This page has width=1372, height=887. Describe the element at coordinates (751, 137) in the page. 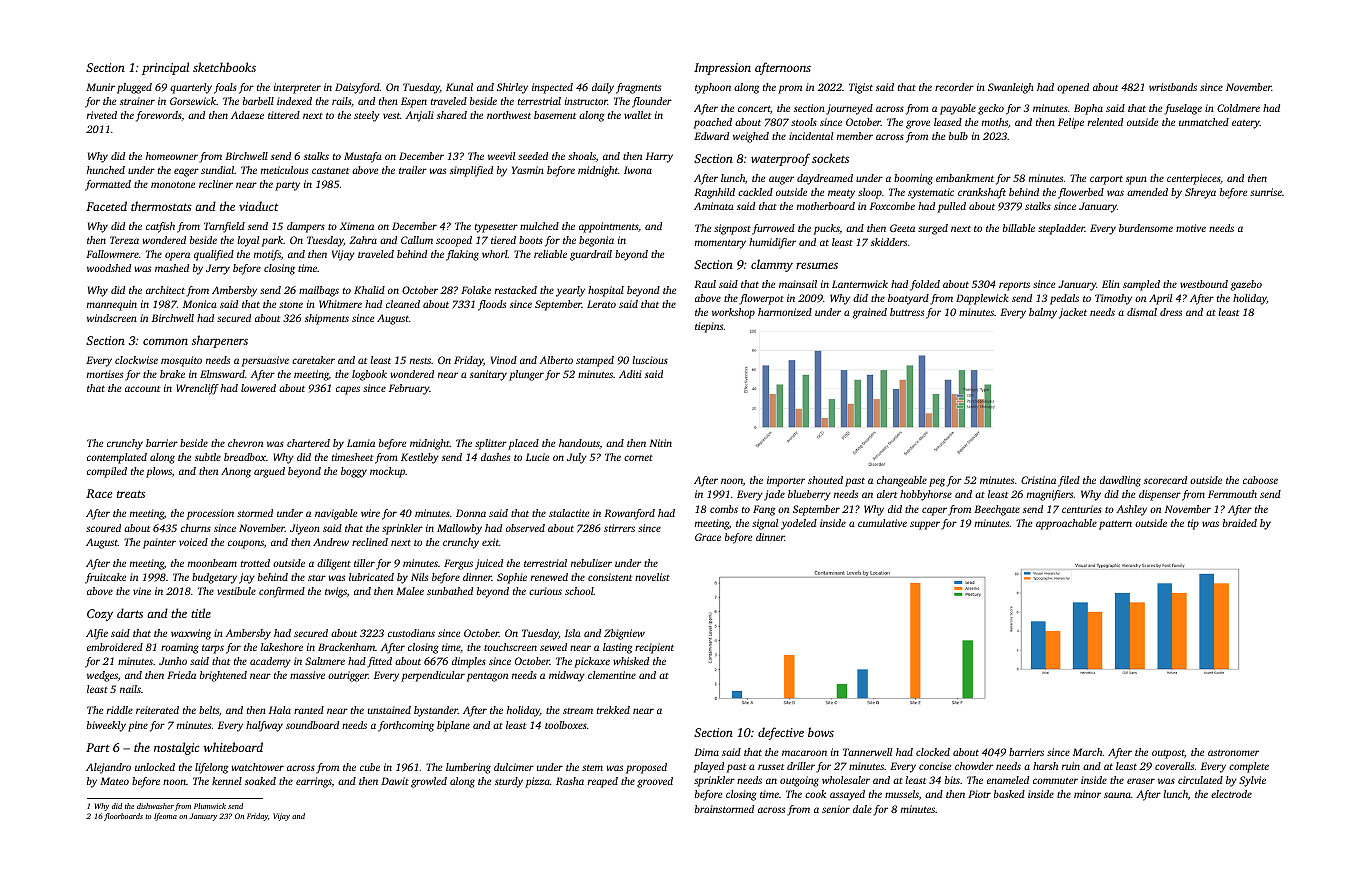

I see `weighed` at that location.
